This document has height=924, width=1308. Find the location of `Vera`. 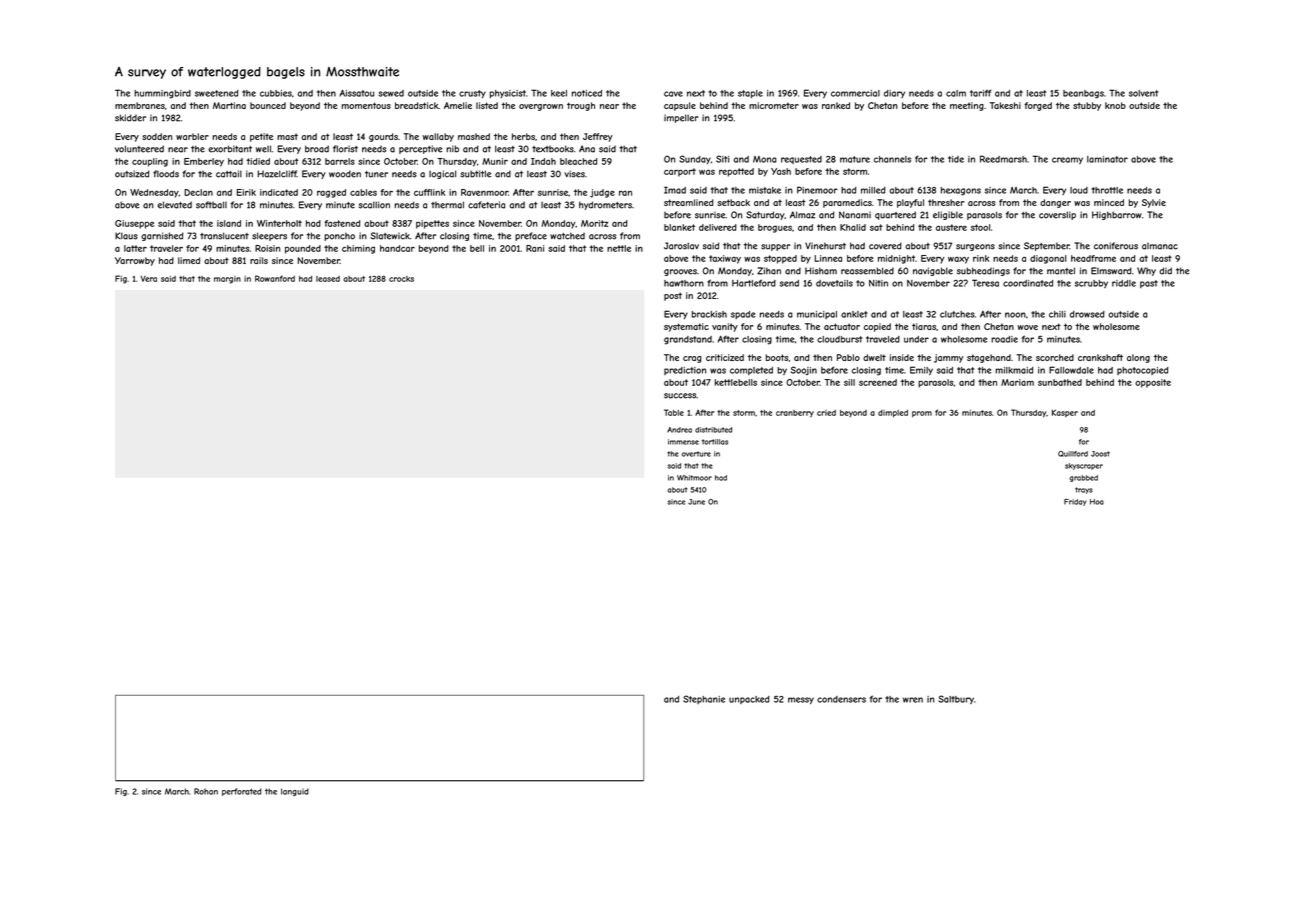

Vera is located at coordinates (149, 279).
